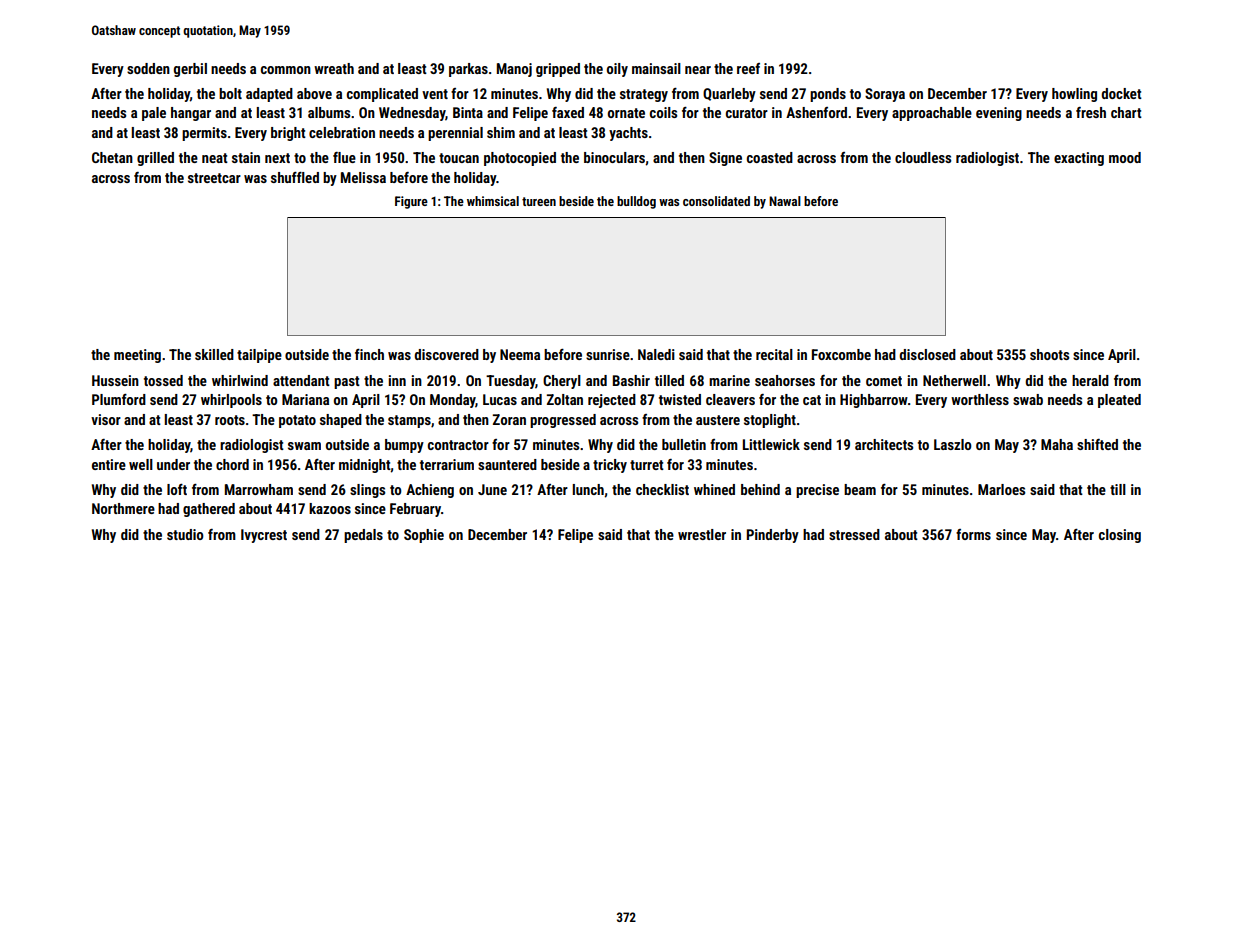 The height and width of the page is (952, 1233). I want to click on faxed, so click(568, 112).
